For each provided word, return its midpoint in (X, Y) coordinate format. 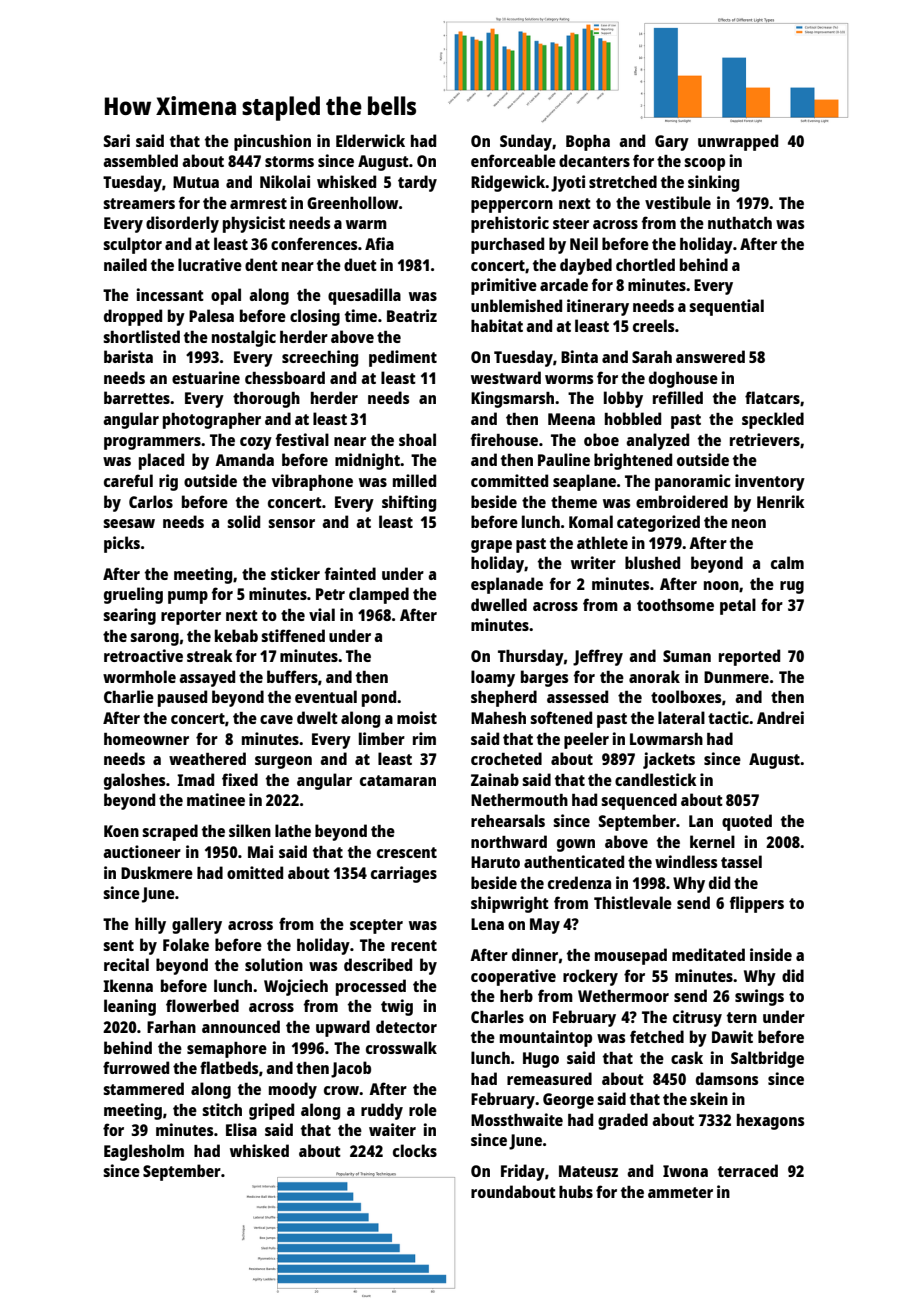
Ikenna (128, 985)
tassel (741, 861)
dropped (133, 317)
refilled (678, 397)
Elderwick (370, 140)
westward (506, 377)
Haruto (495, 862)
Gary (672, 143)
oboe (601, 439)
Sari (117, 140)
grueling (133, 595)
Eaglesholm (144, 1152)
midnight (368, 461)
